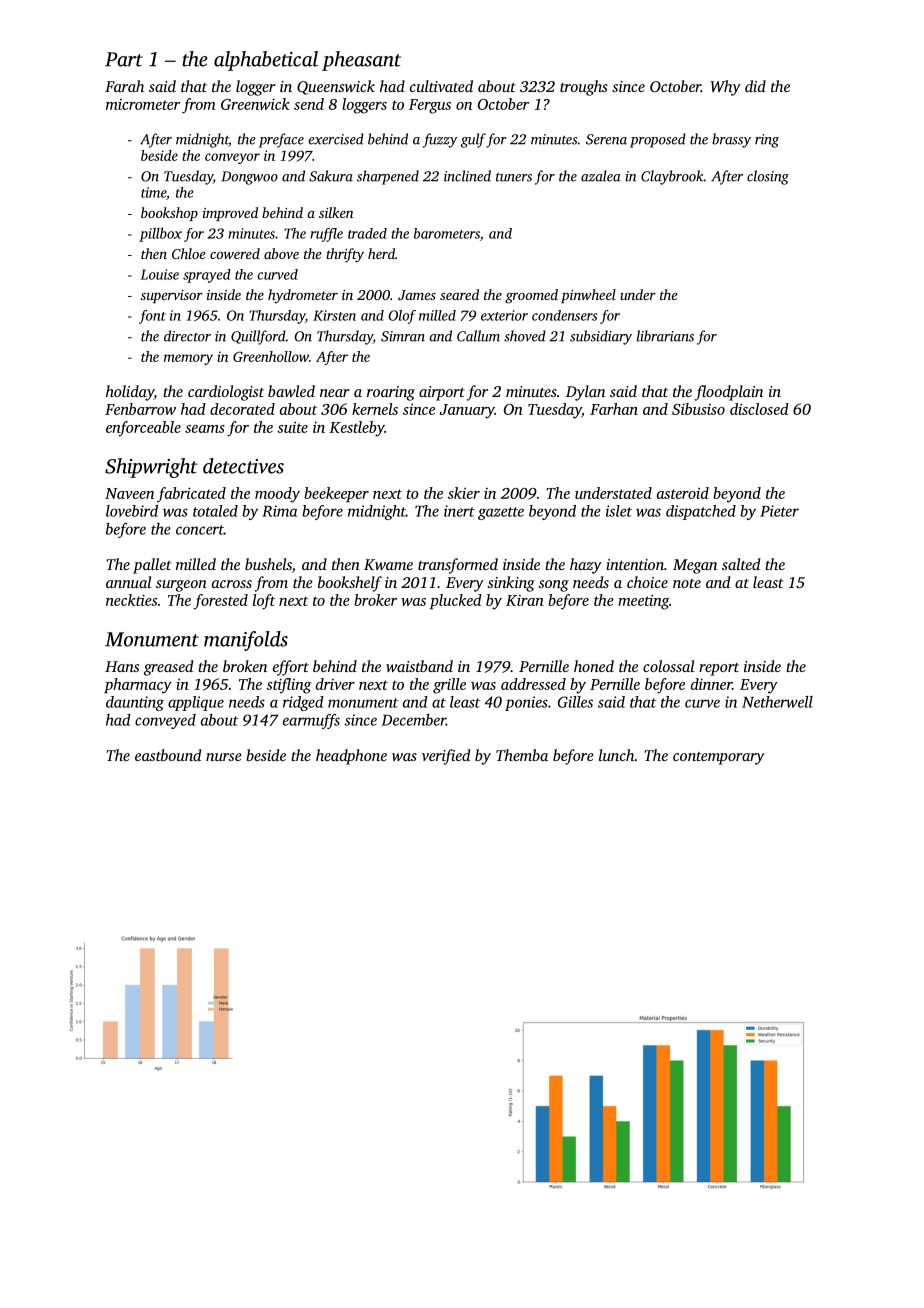  What do you see at coordinates (665, 336) in the page?
I see `librarians` at bounding box center [665, 336].
